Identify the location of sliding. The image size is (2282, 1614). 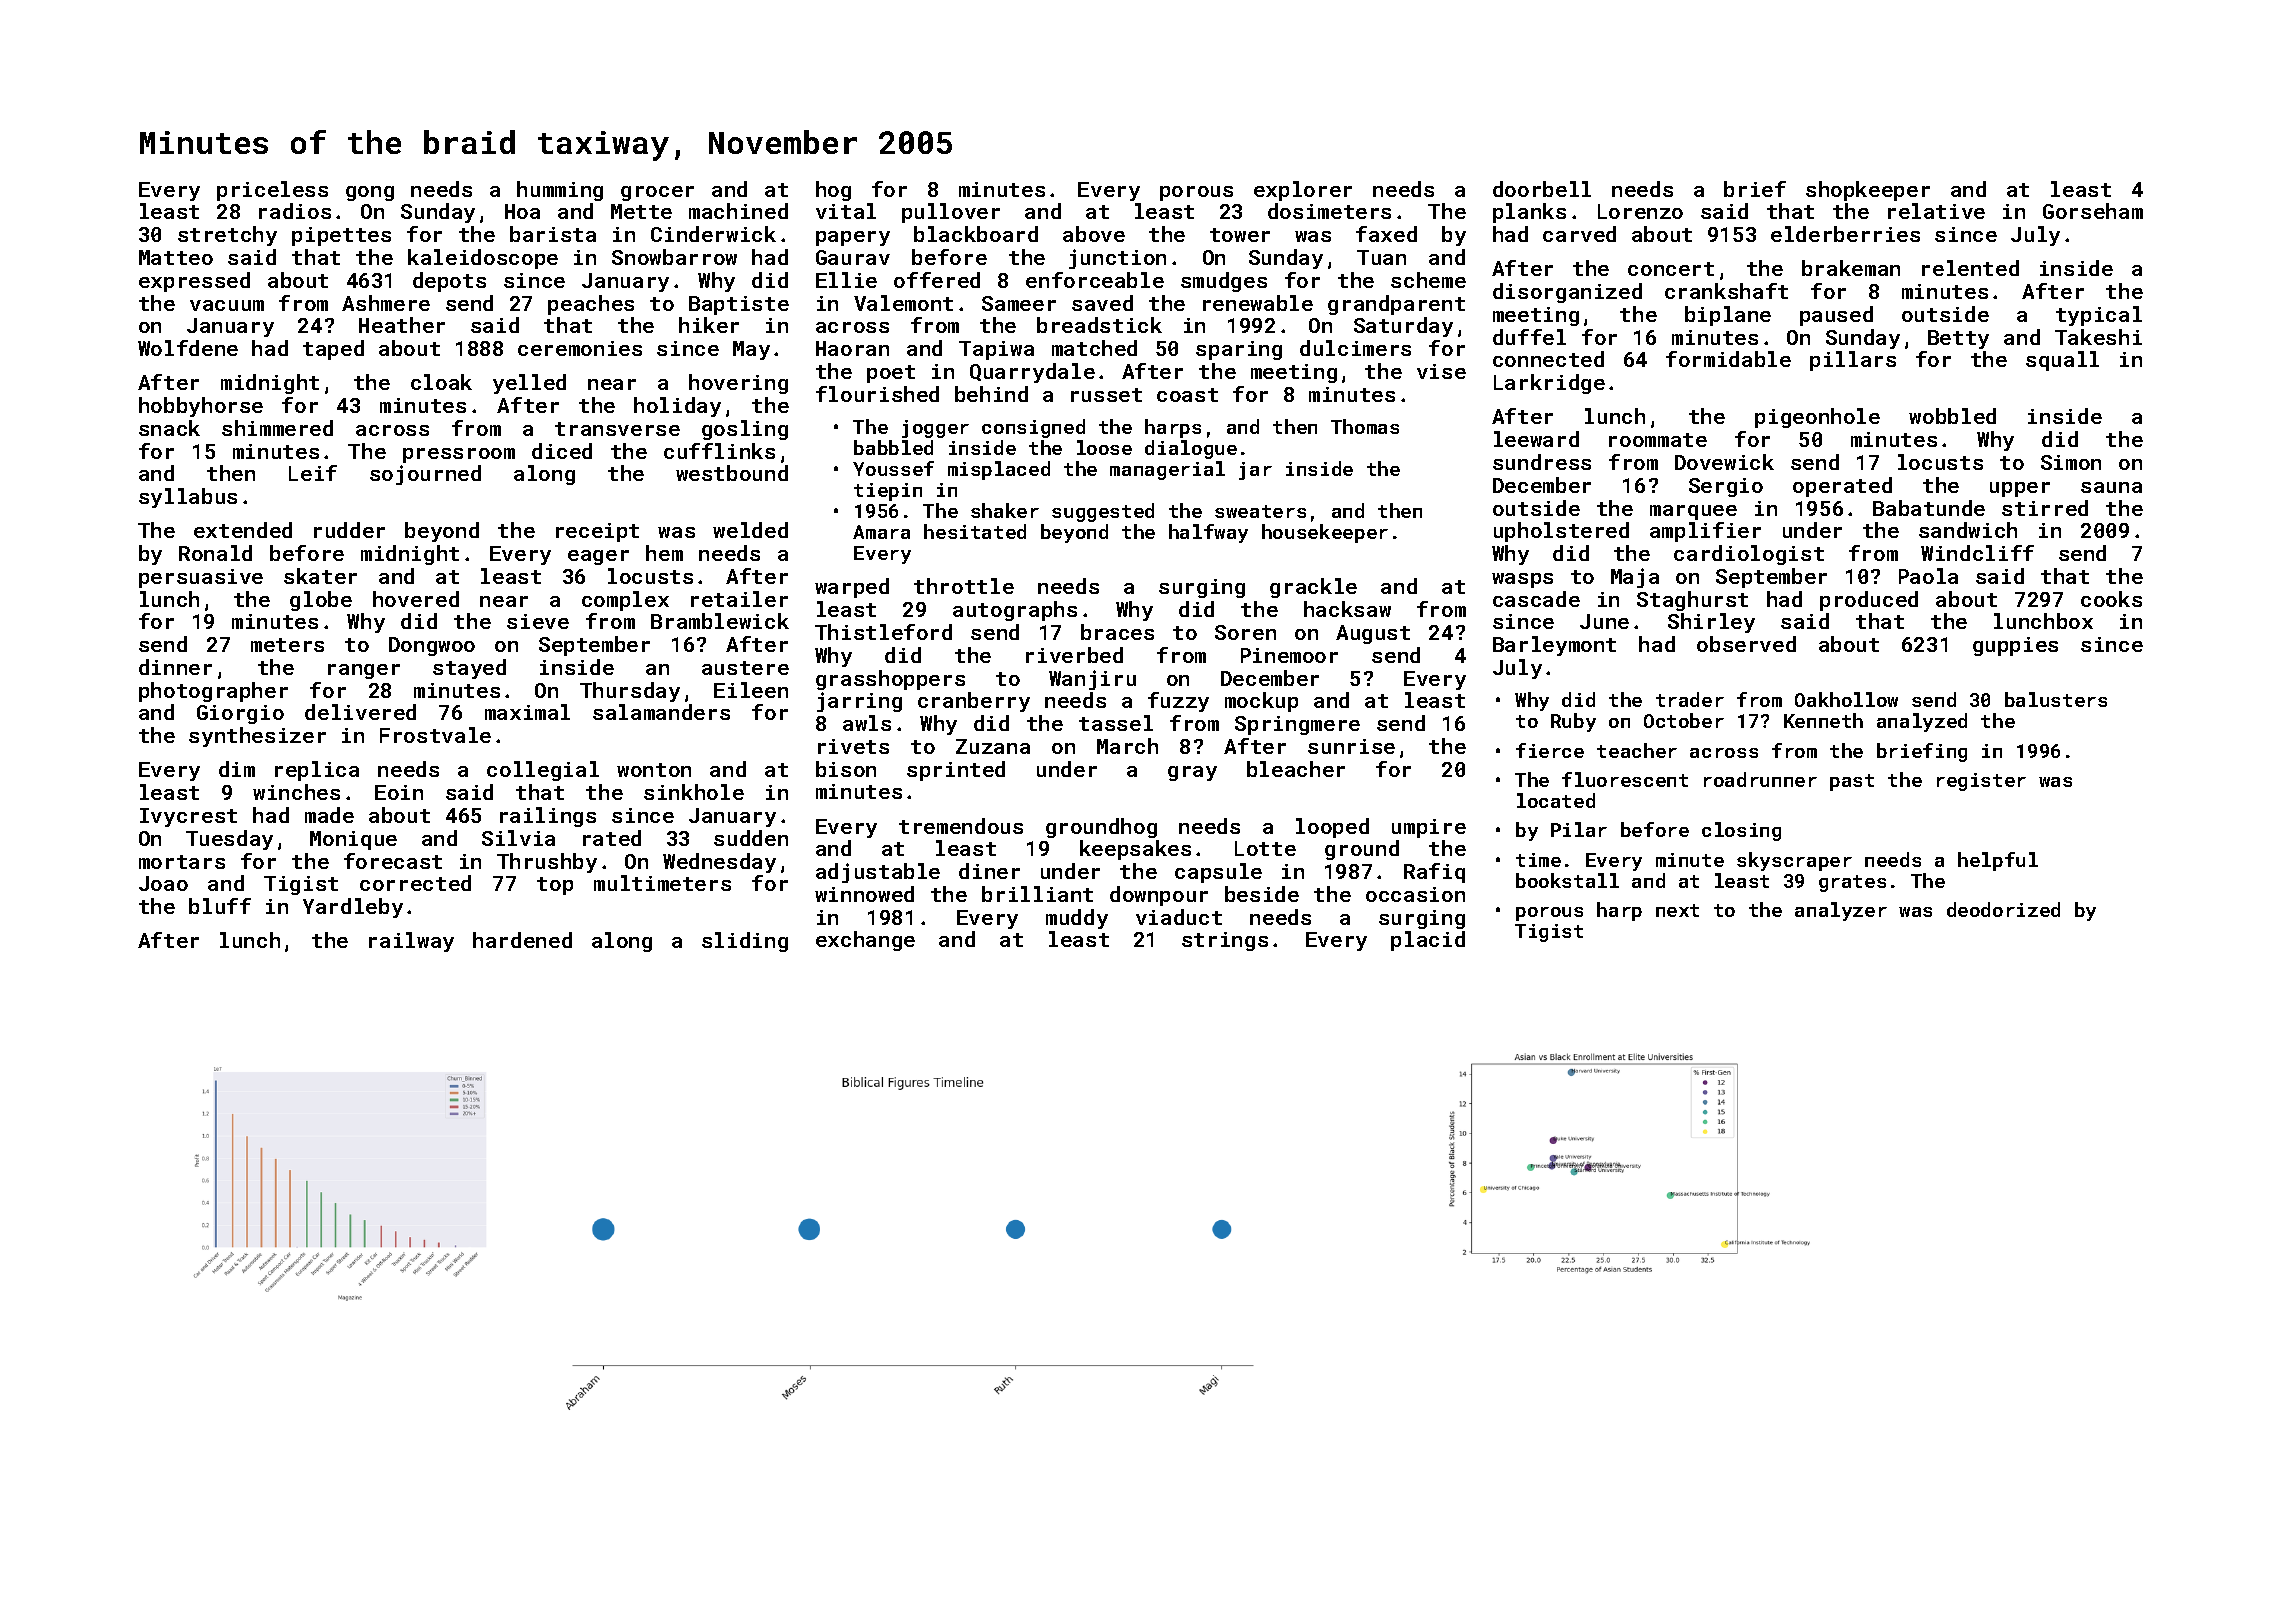
(745, 942).
